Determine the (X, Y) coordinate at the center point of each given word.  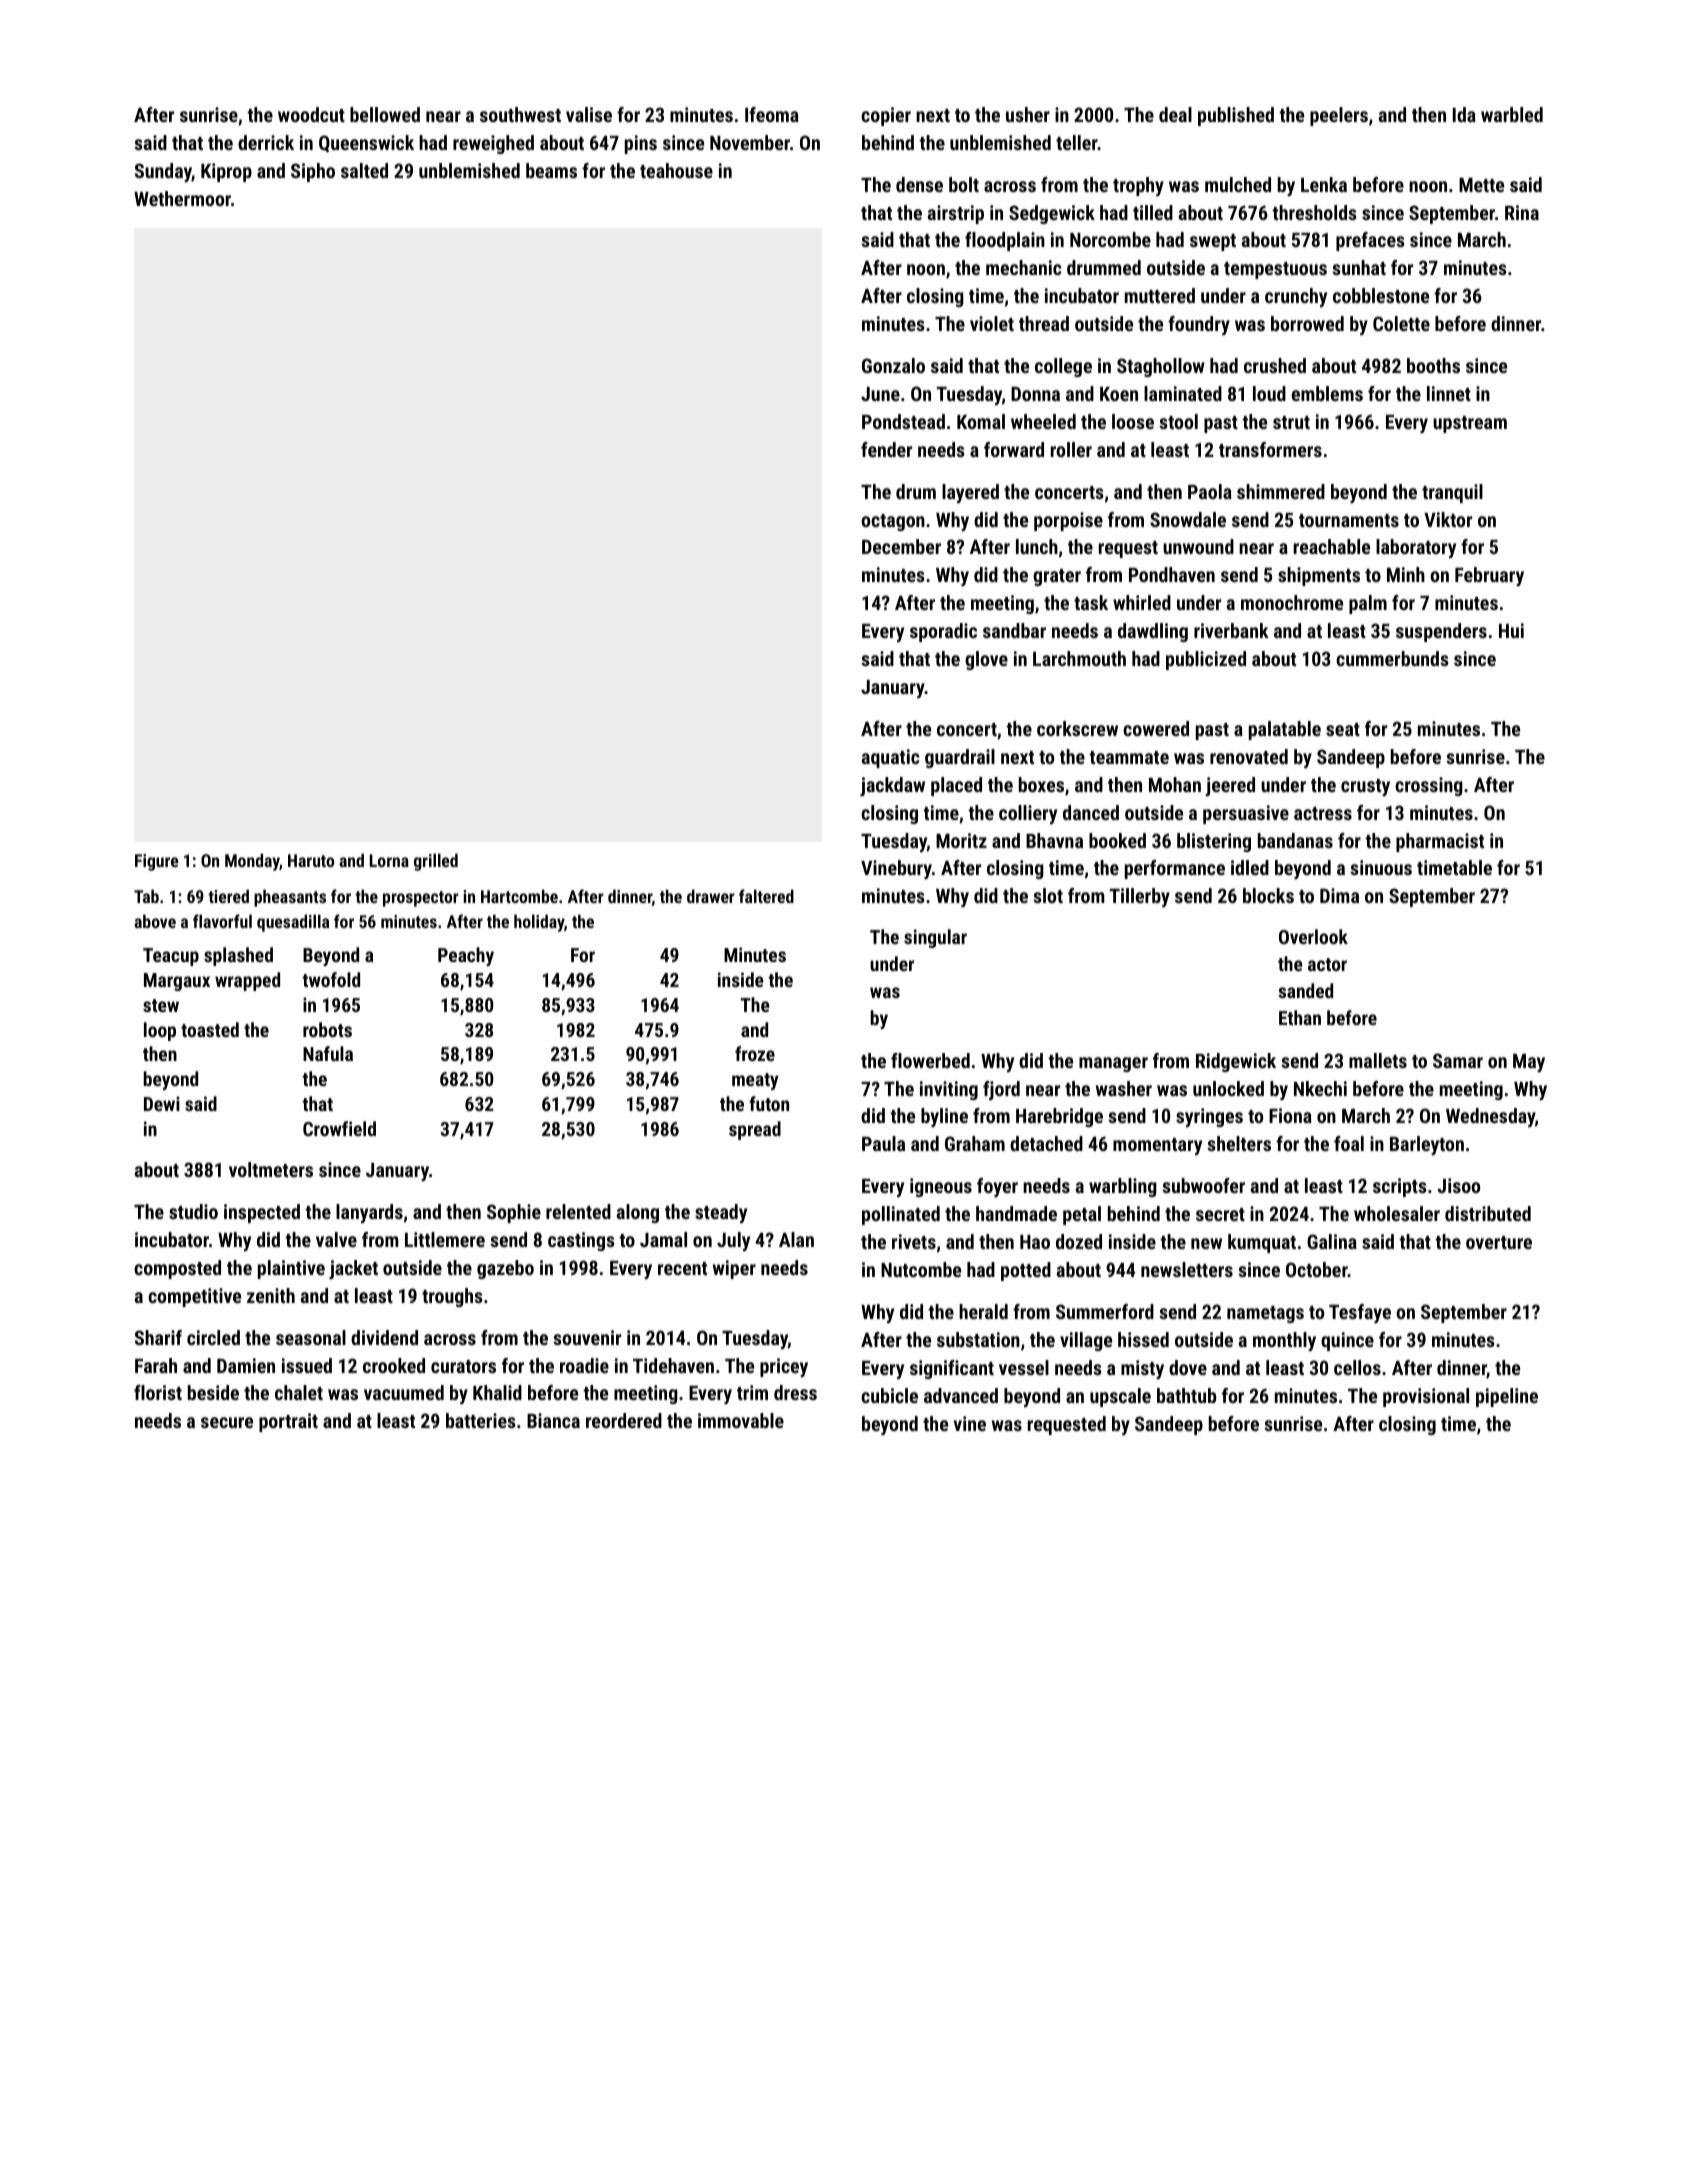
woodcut (311, 114)
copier (886, 116)
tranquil (1452, 493)
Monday (252, 862)
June (880, 394)
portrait (288, 1422)
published (1236, 116)
